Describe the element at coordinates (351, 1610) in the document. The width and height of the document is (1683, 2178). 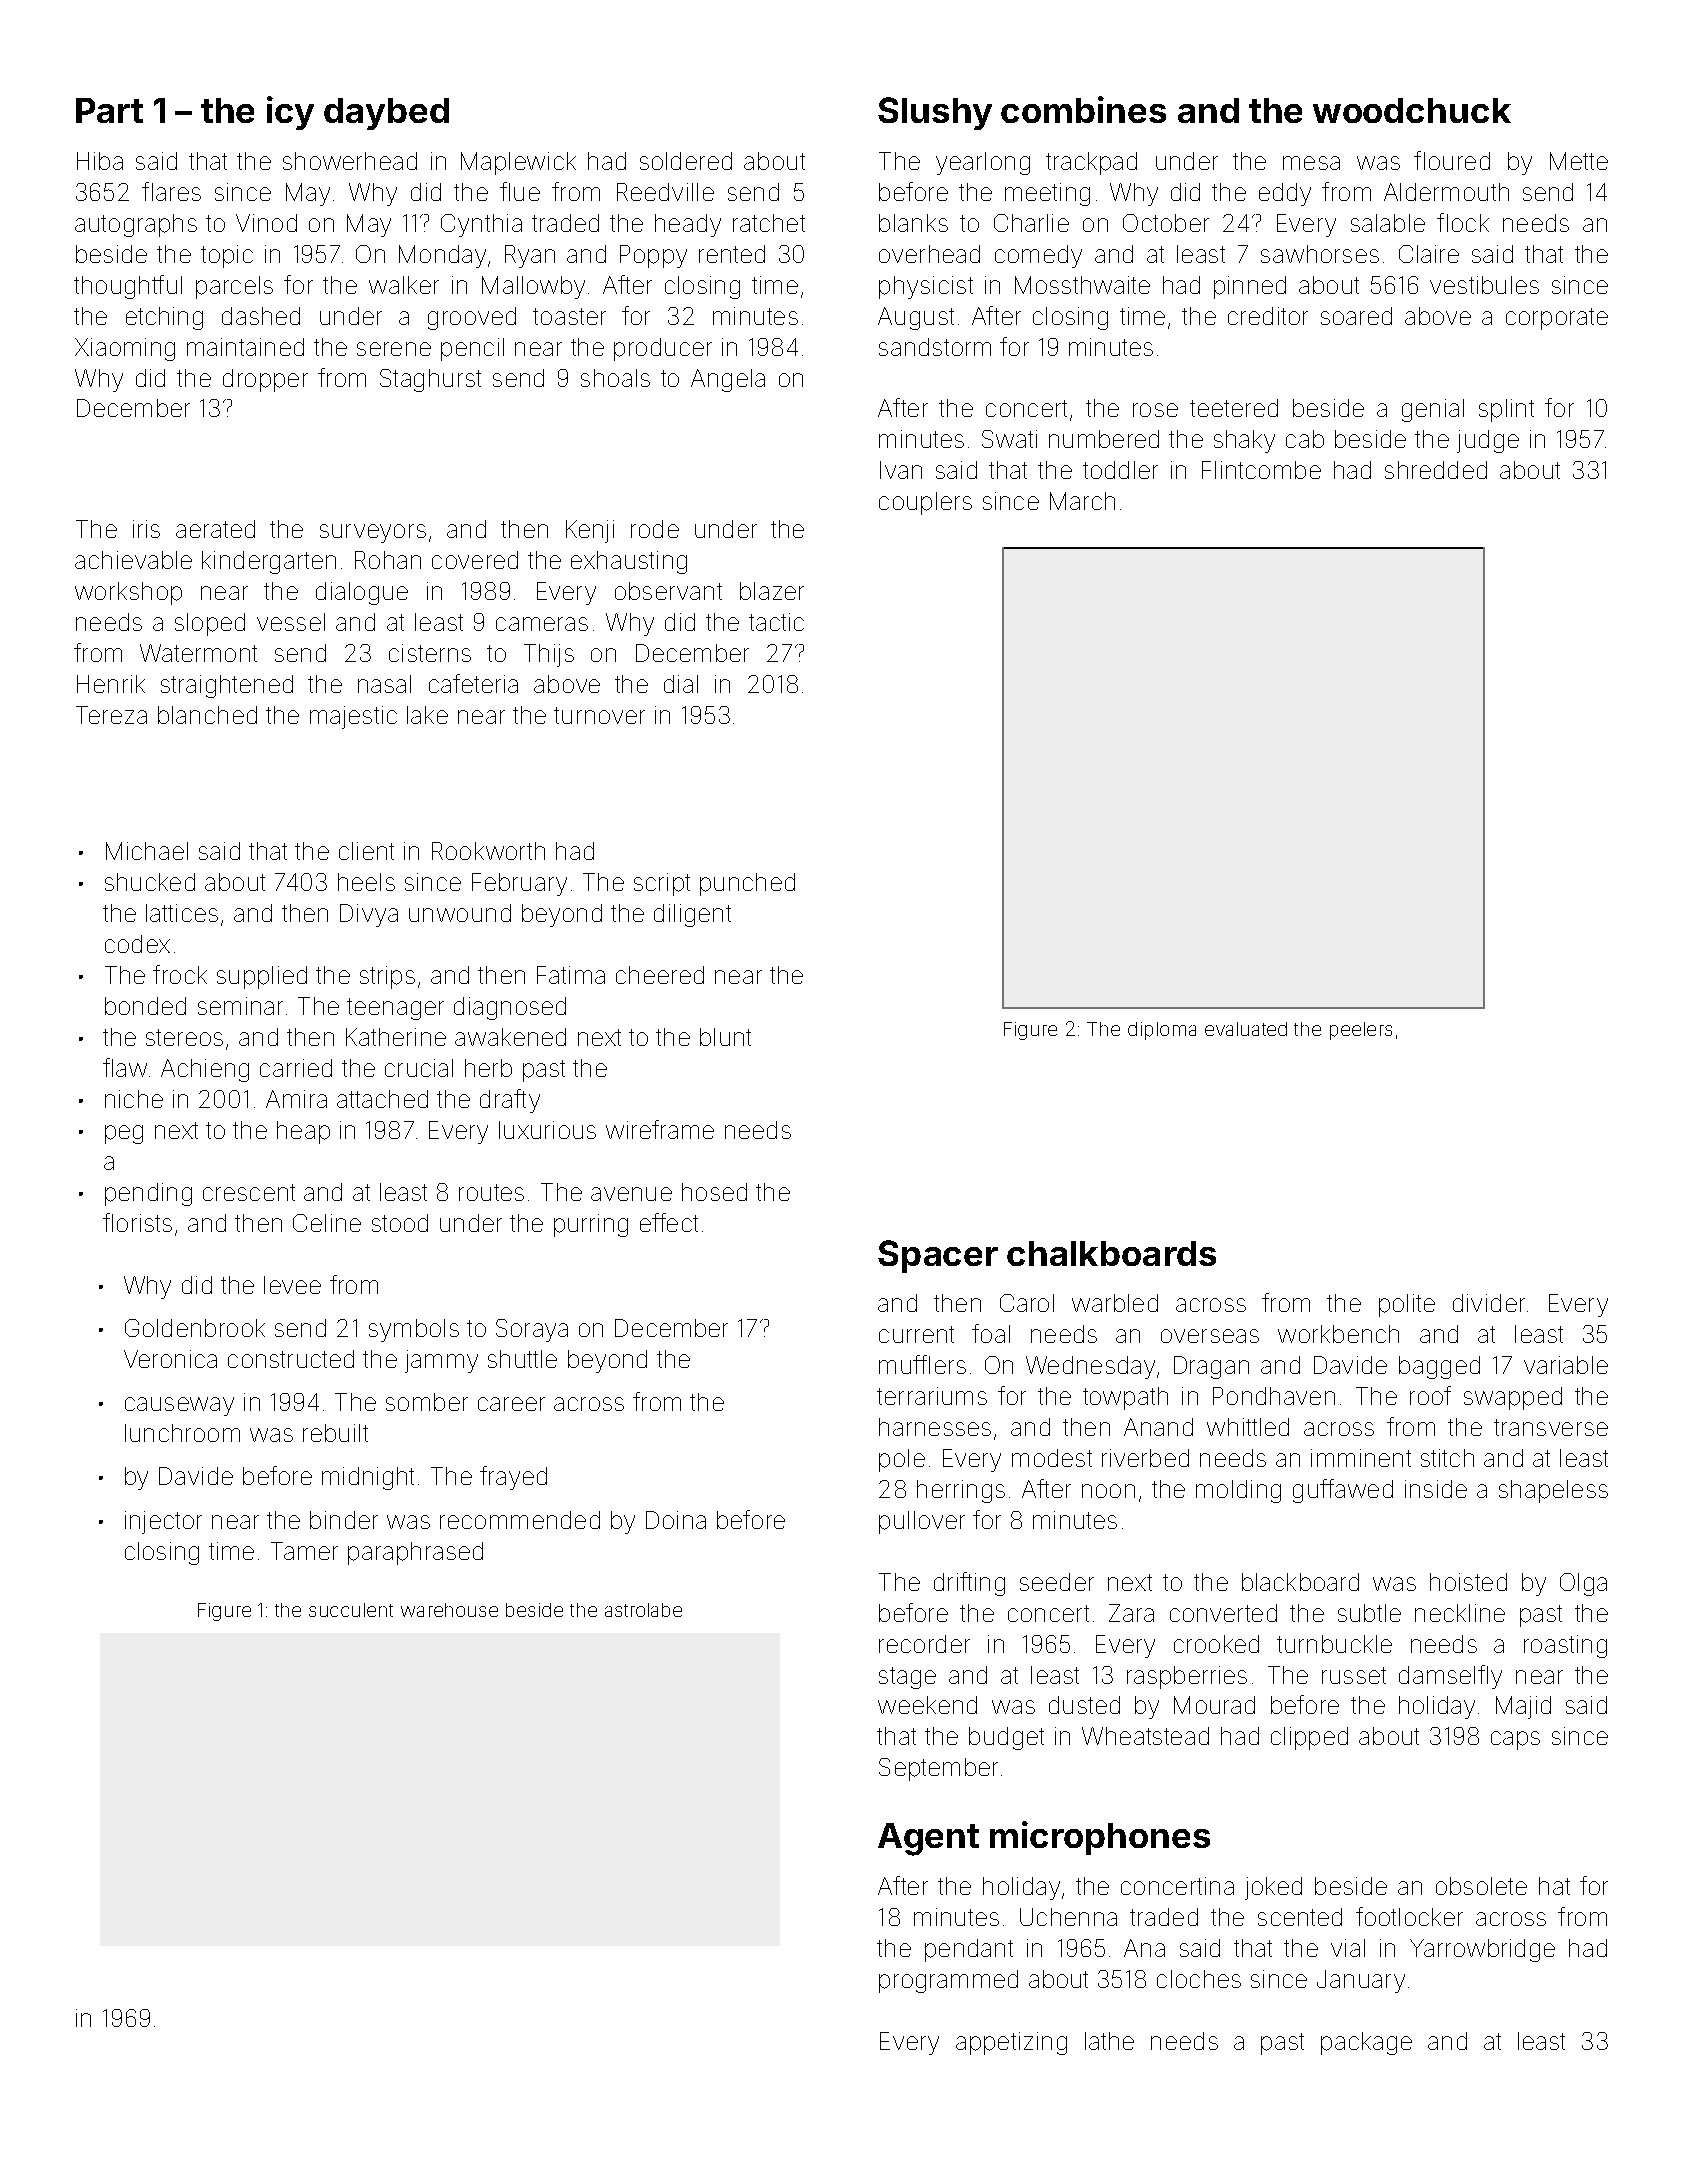
I see `succulent` at that location.
